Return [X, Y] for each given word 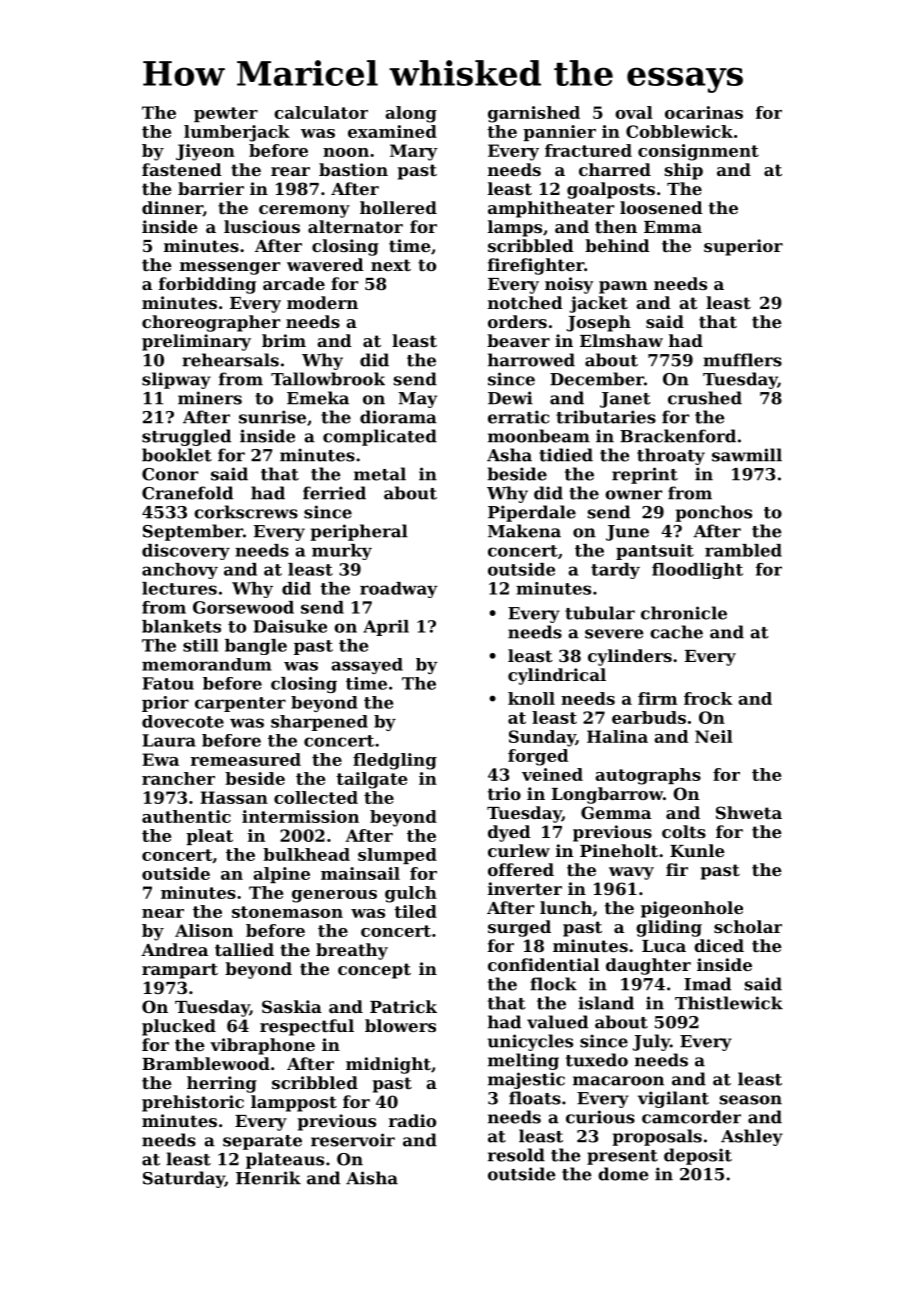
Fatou [168, 683]
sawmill [747, 455]
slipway [176, 380]
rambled [743, 550]
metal [380, 474]
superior [743, 247]
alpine [281, 875]
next [391, 265]
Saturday [184, 1179]
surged [519, 928]
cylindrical [557, 676]
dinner [172, 208]
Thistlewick [729, 1003]
